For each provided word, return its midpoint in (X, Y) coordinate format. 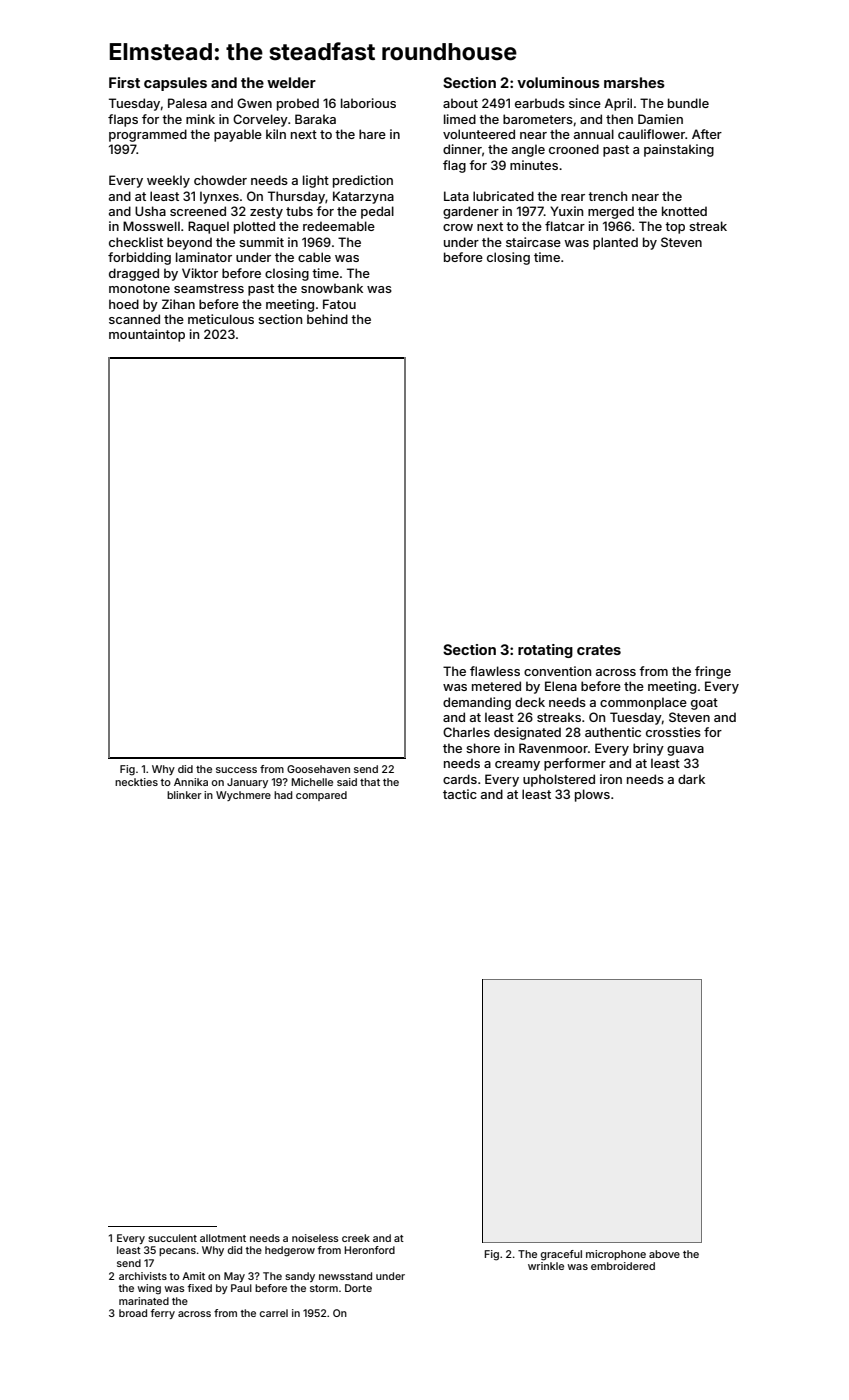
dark (691, 779)
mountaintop (147, 335)
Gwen (254, 103)
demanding (477, 703)
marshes (634, 82)
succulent (172, 1238)
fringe (713, 672)
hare (372, 134)
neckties (136, 782)
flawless (495, 671)
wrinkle (546, 1266)
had (283, 795)
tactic (460, 794)
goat (704, 704)
